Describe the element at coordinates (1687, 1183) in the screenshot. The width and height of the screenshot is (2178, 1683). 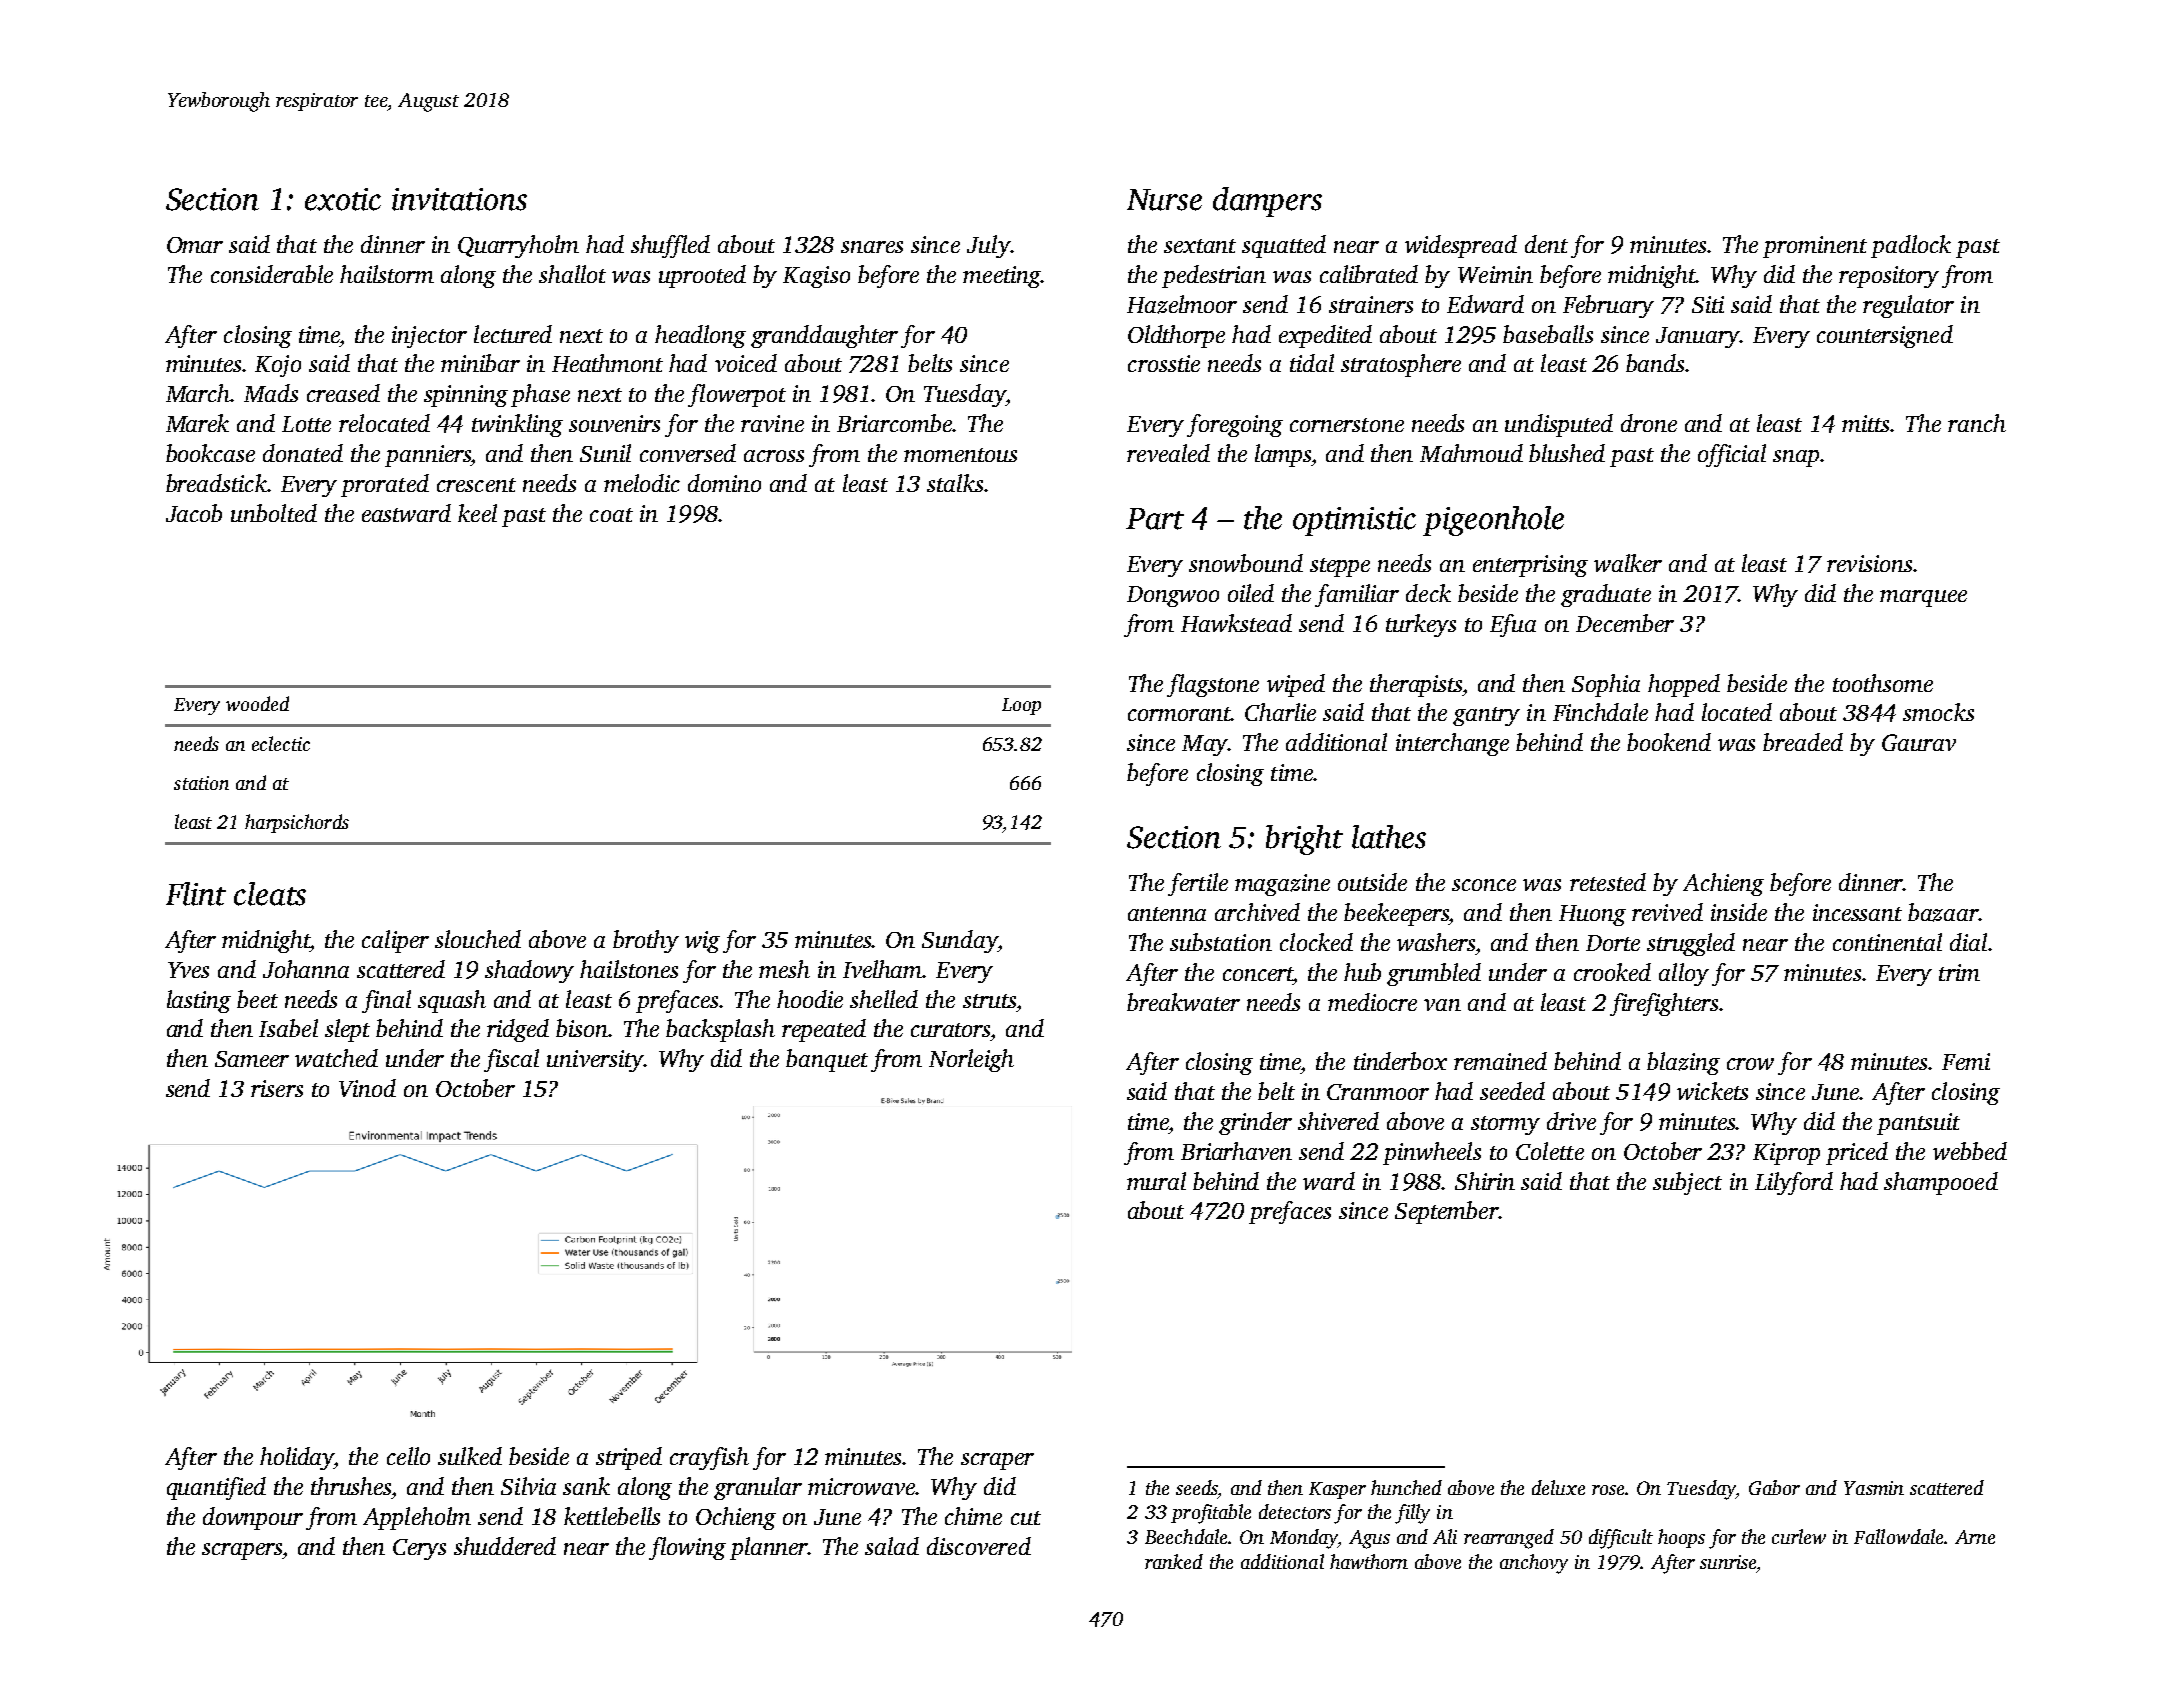
I see `subject` at that location.
